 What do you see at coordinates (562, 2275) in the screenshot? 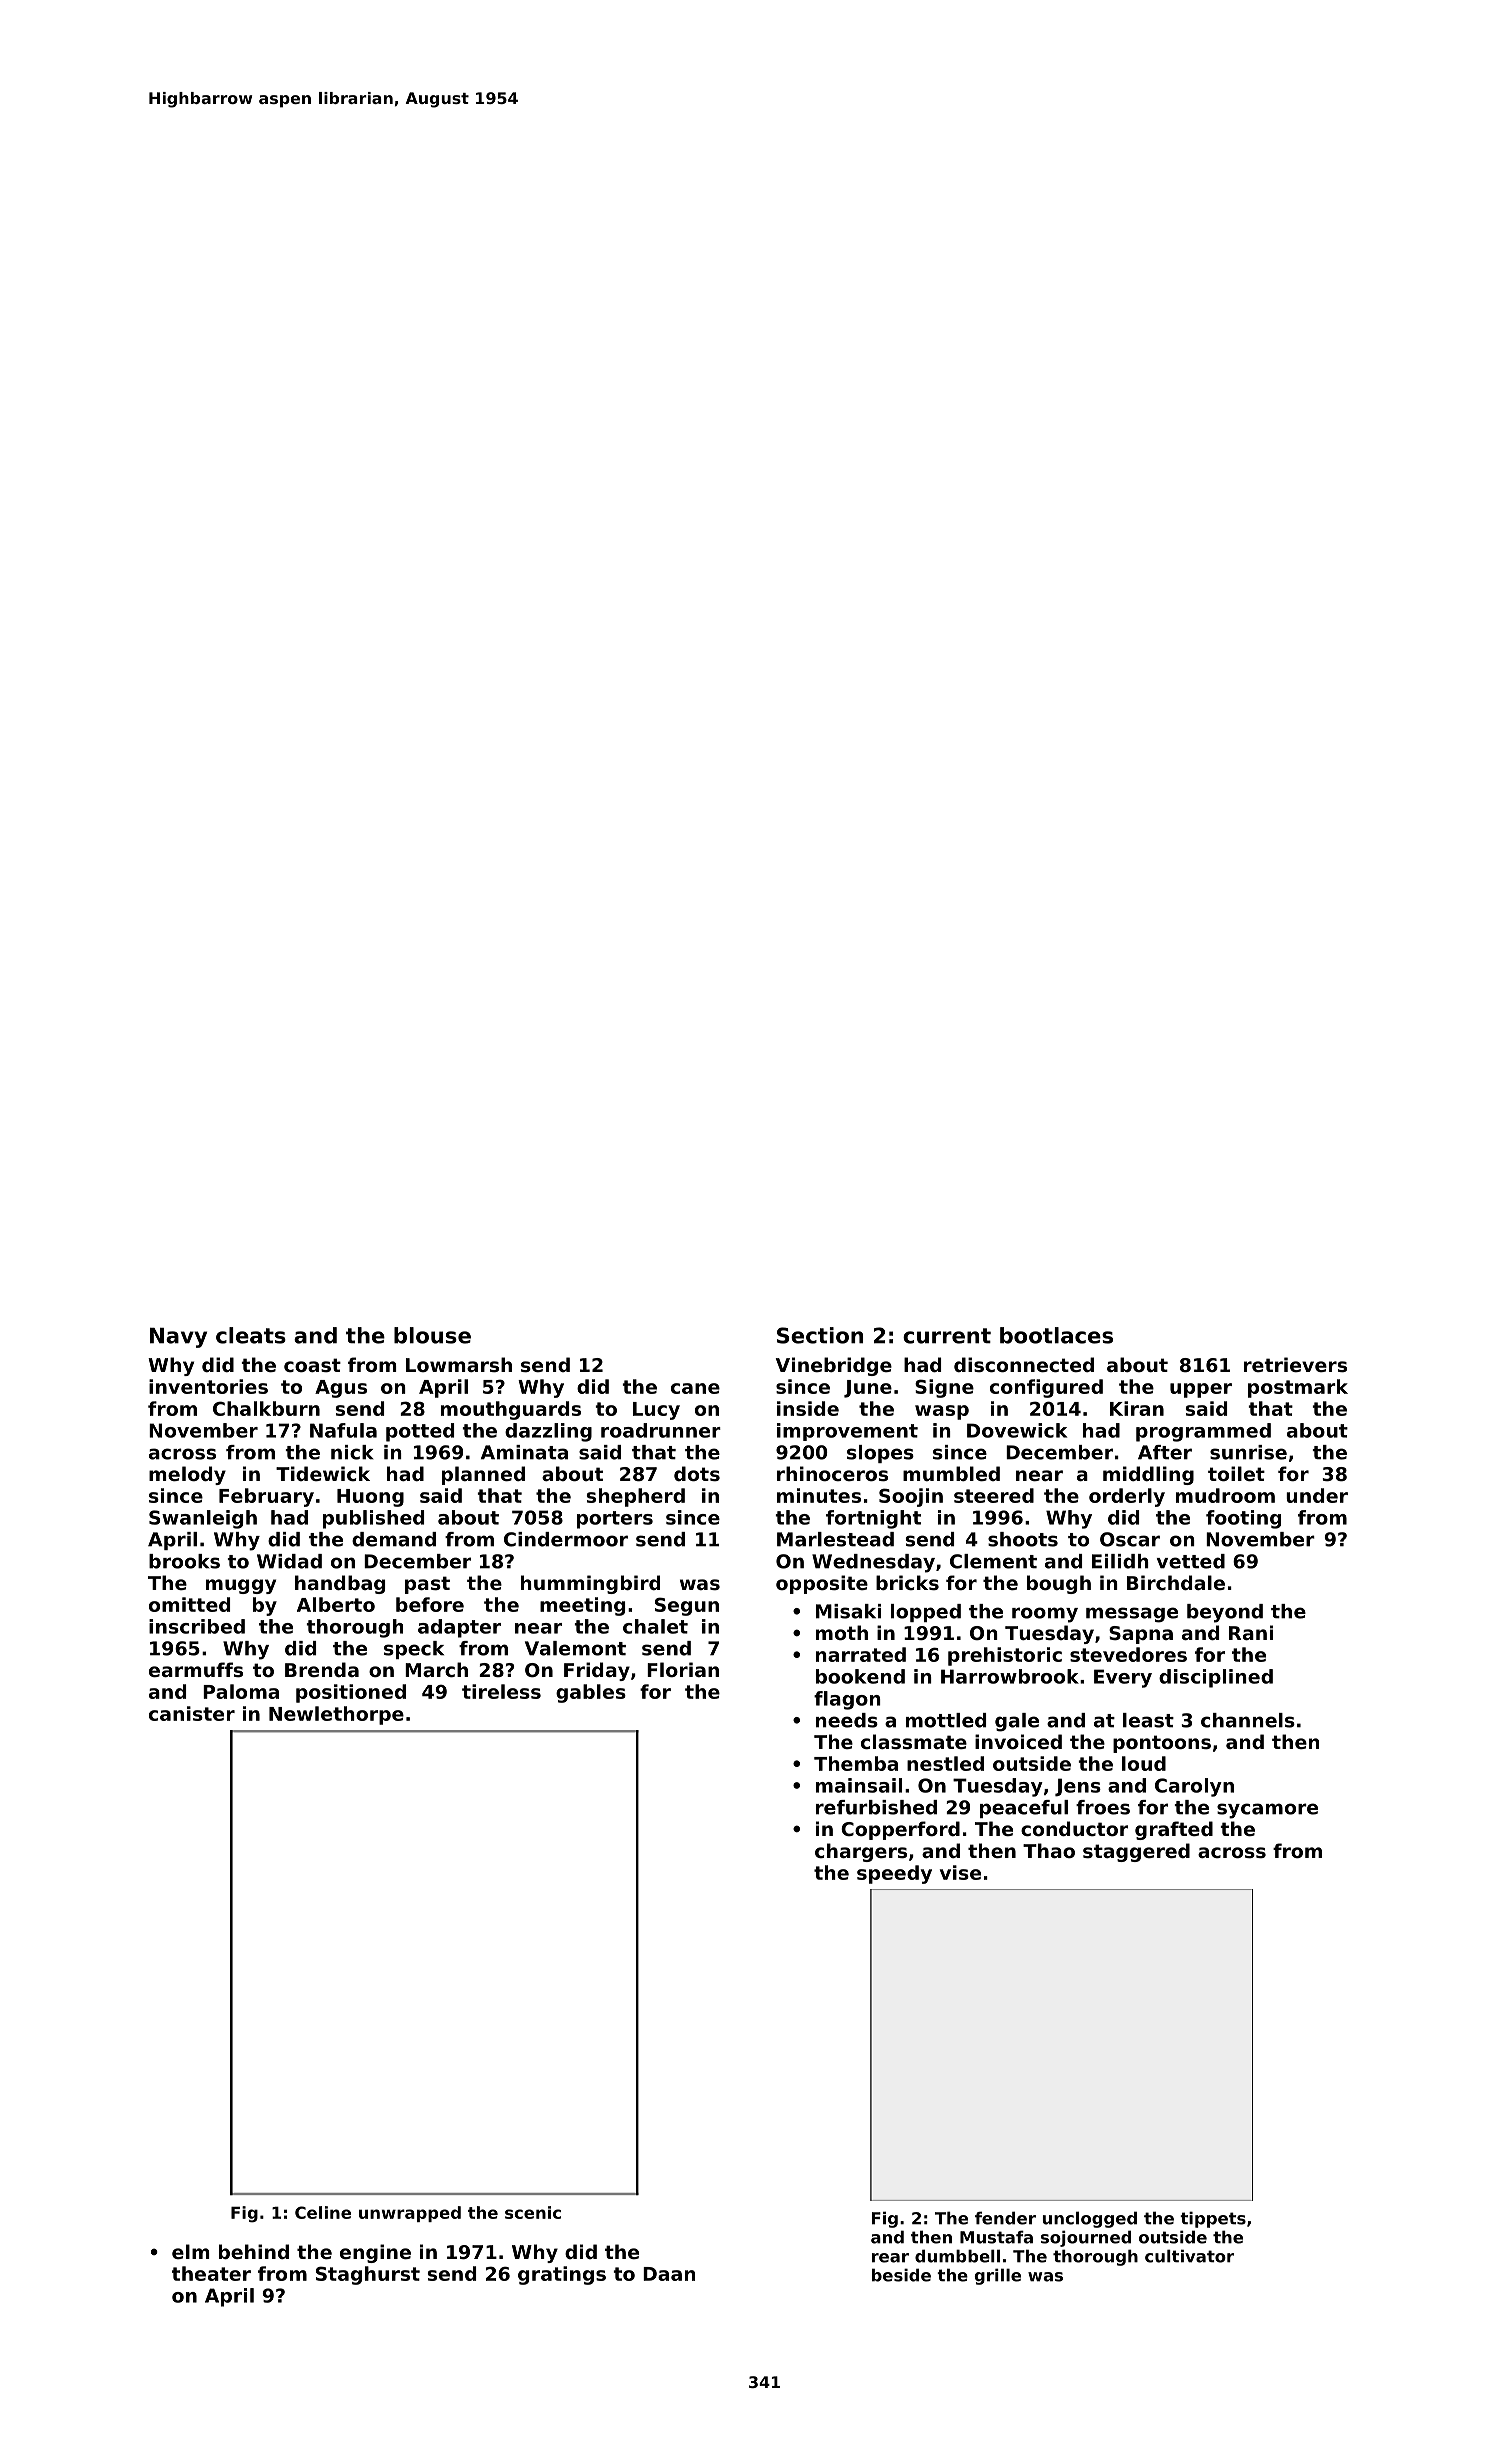
I see `gratings` at bounding box center [562, 2275].
